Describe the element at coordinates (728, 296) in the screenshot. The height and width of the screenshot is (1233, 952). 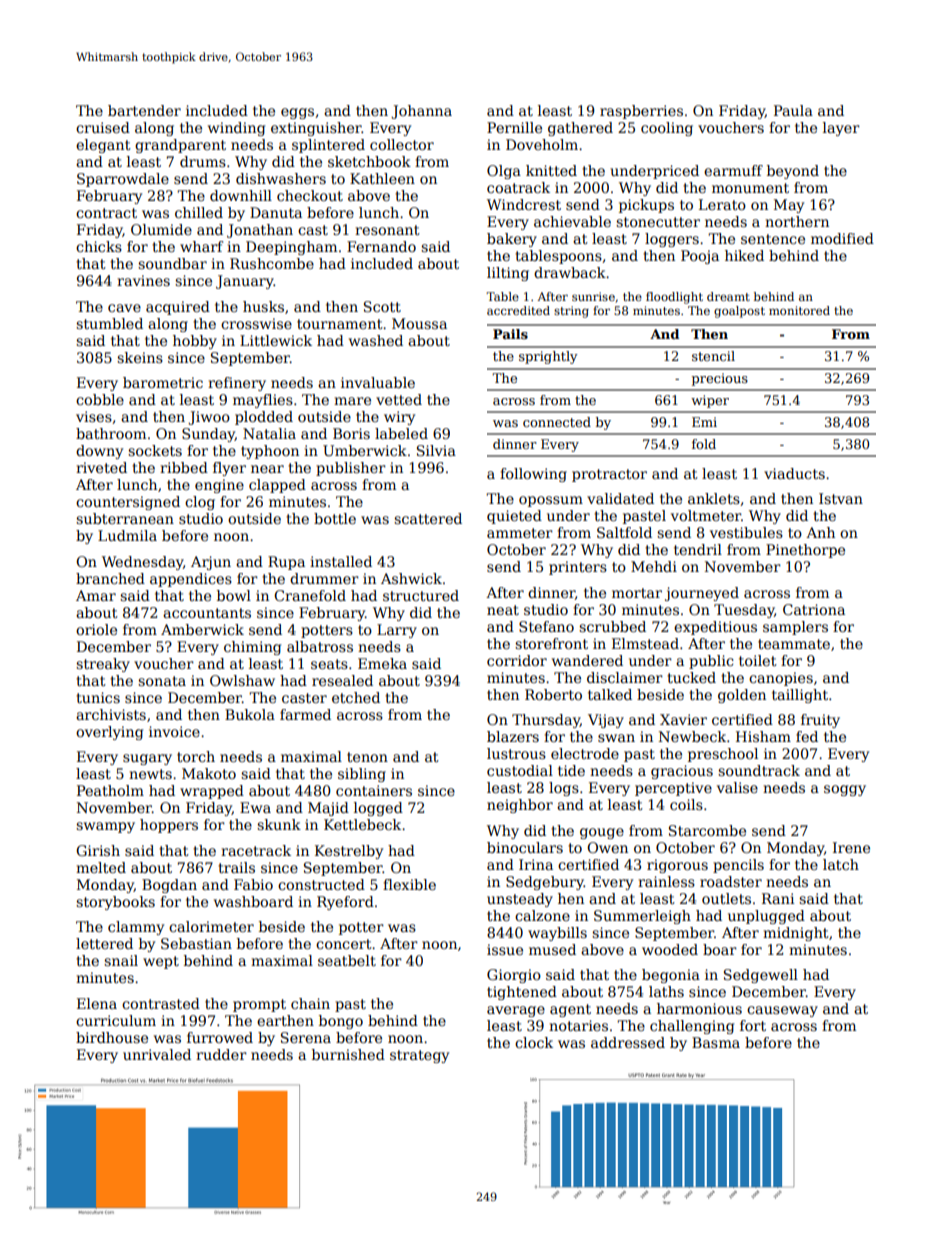
I see `dreamt` at that location.
